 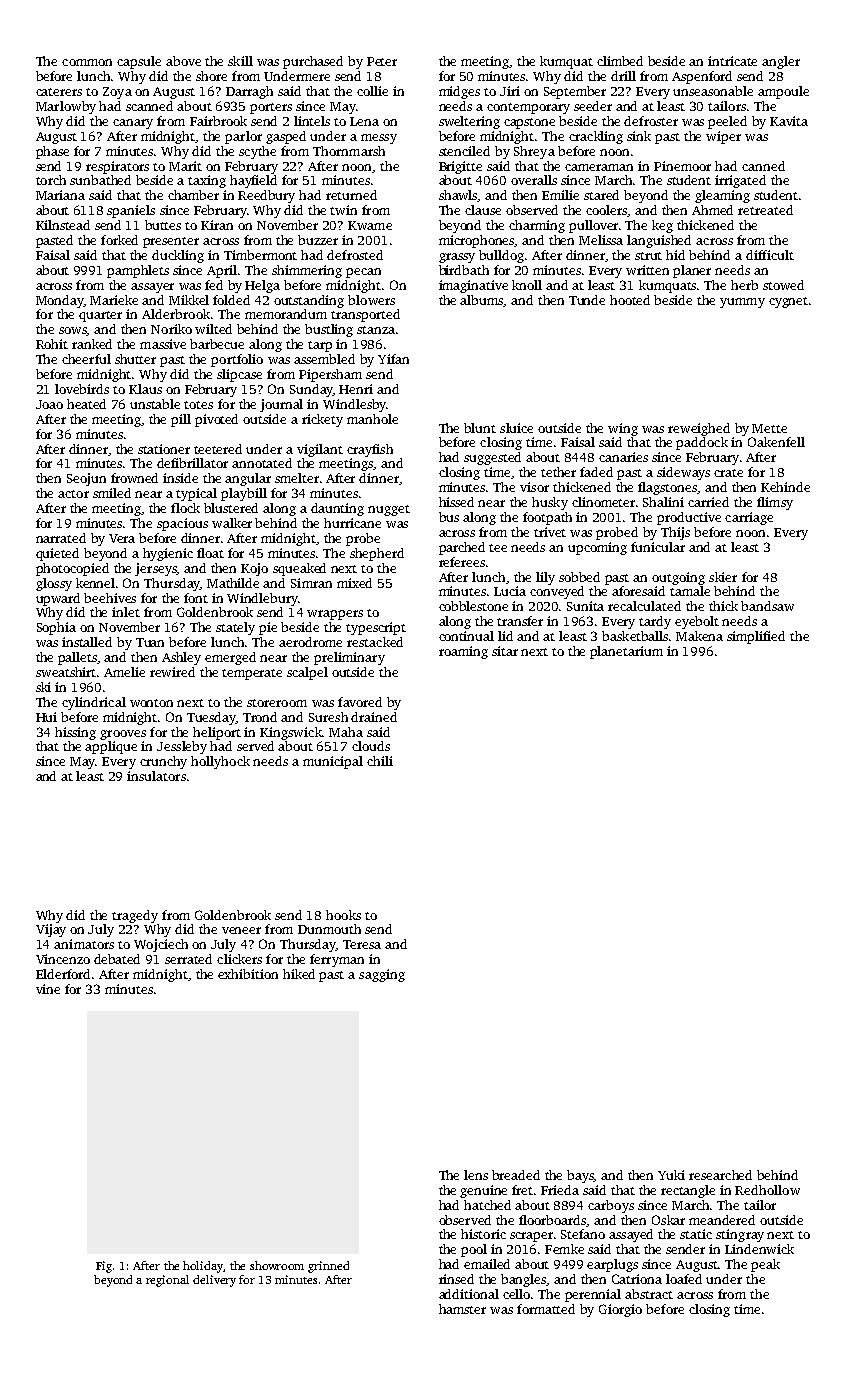 What do you see at coordinates (765, 210) in the document?
I see `retreated` at bounding box center [765, 210].
